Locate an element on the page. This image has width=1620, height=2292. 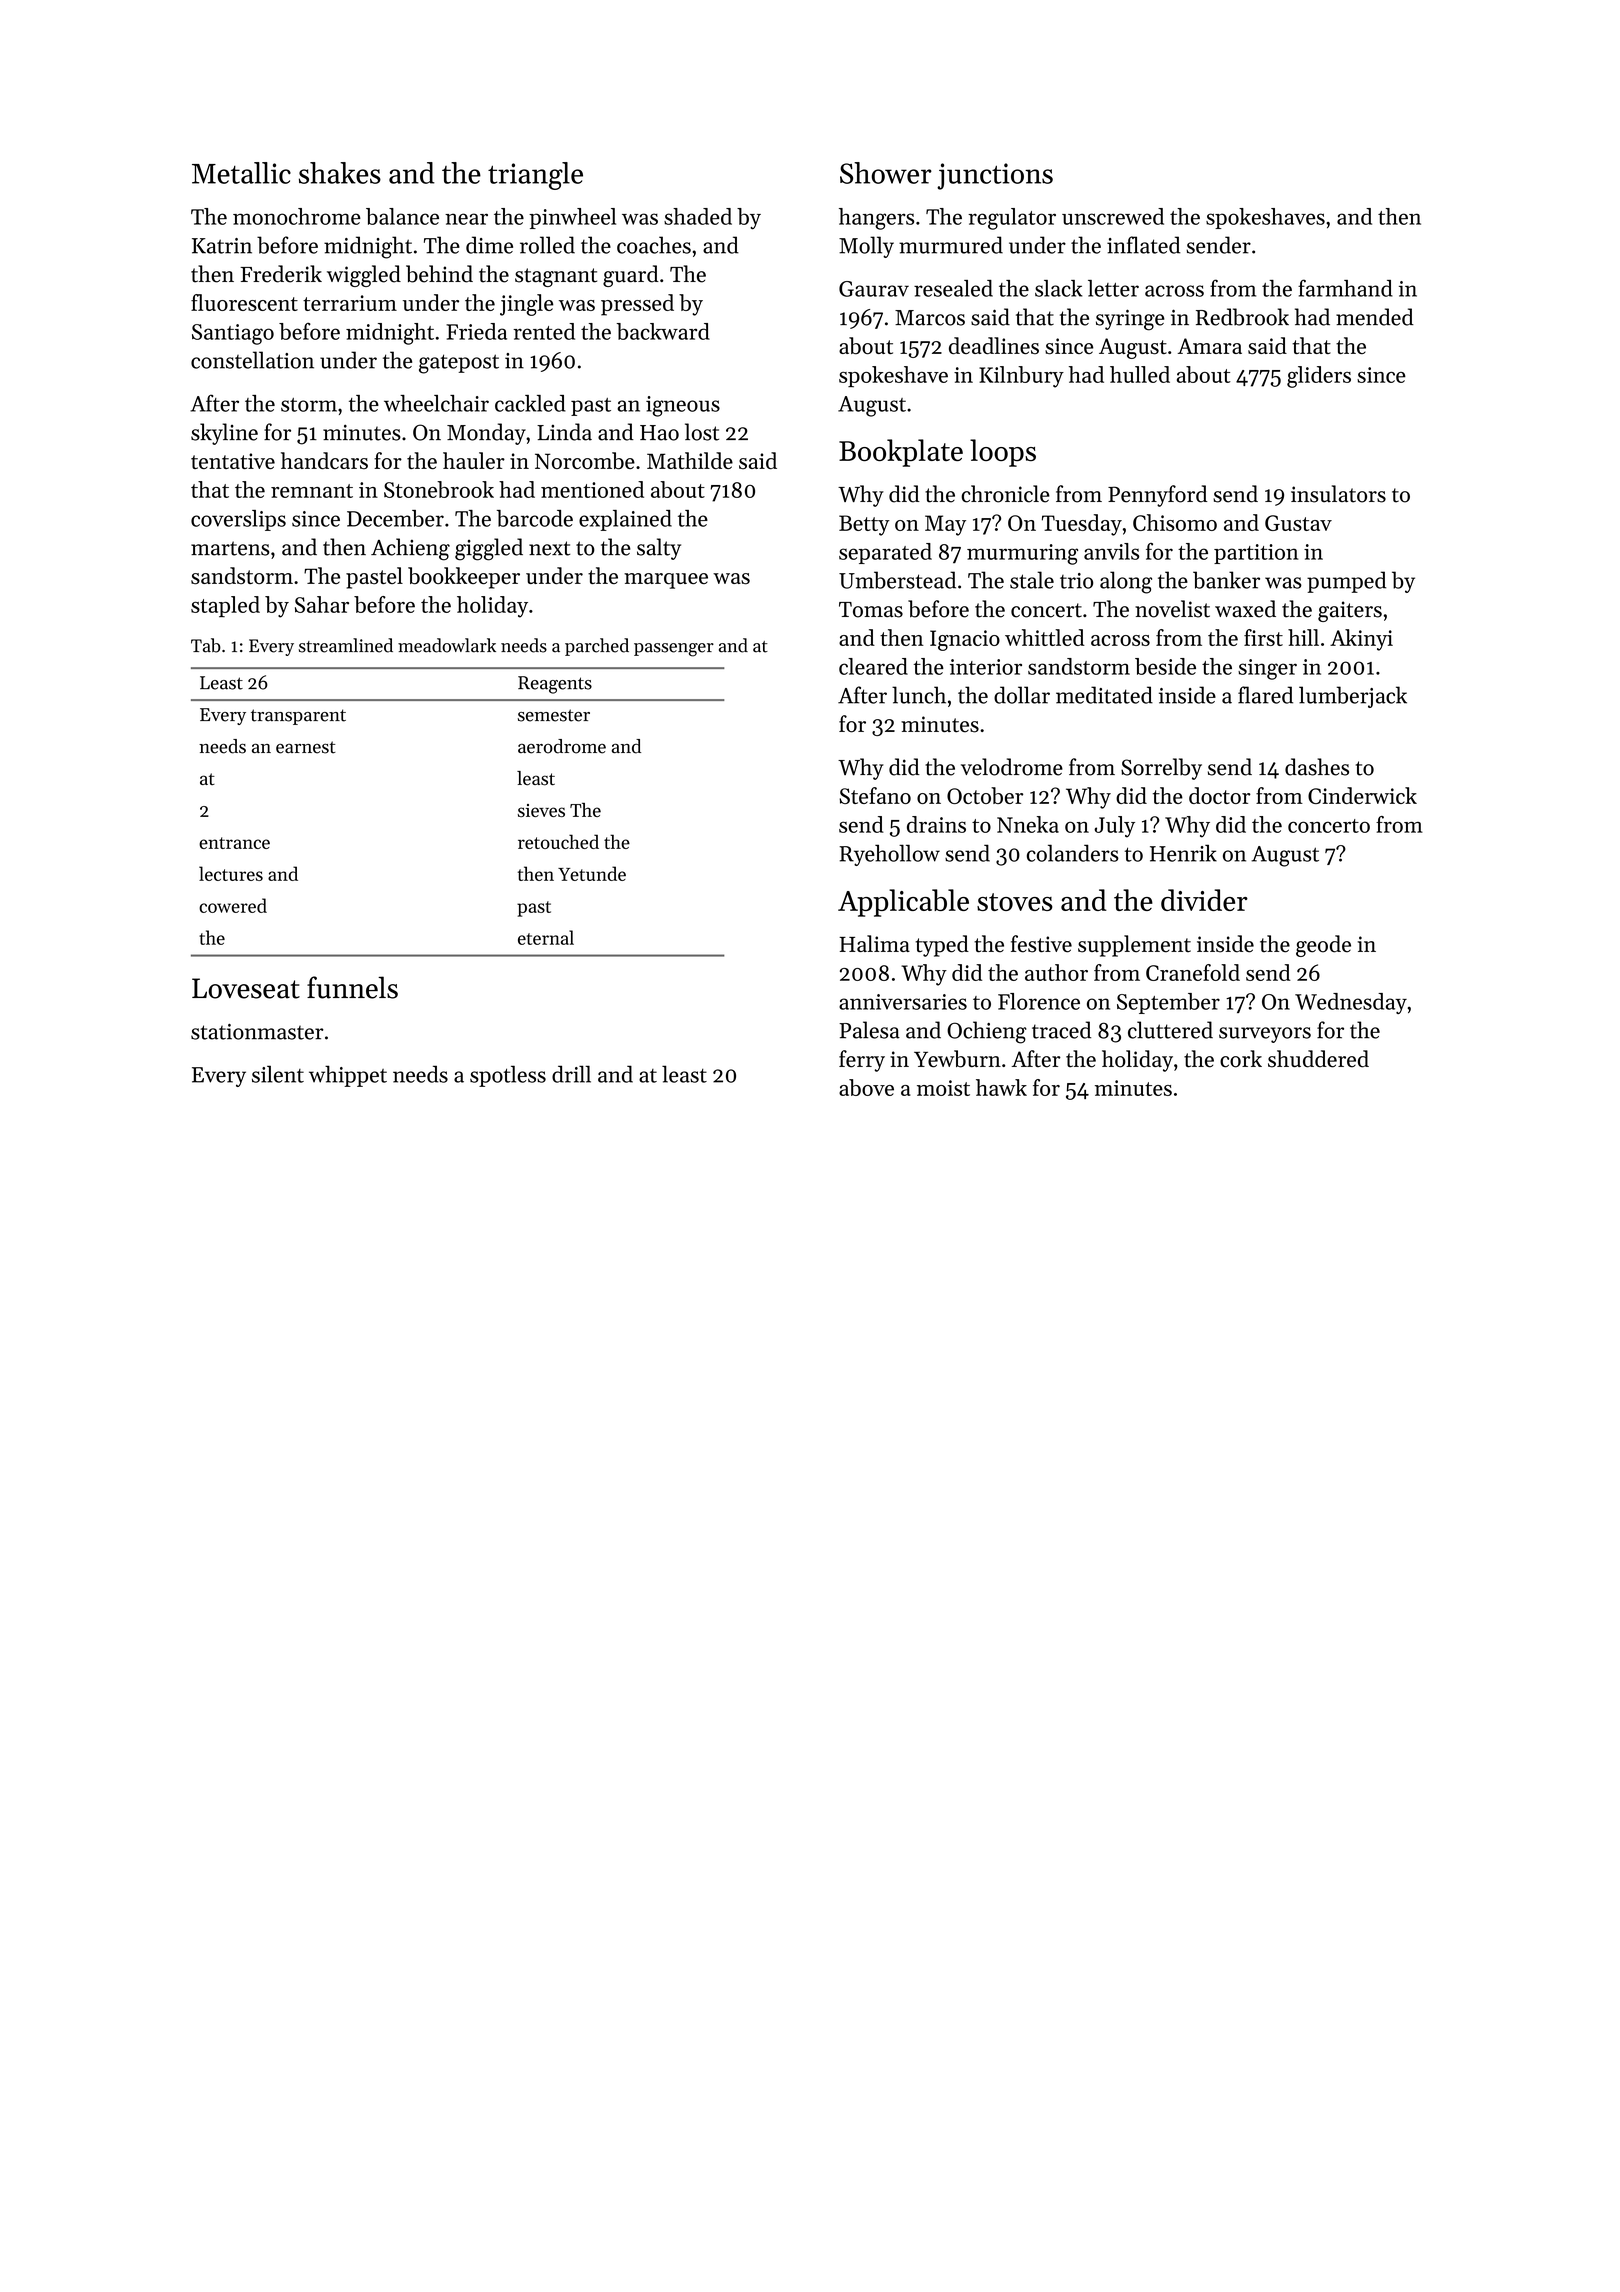
gliders is located at coordinates (1319, 377).
